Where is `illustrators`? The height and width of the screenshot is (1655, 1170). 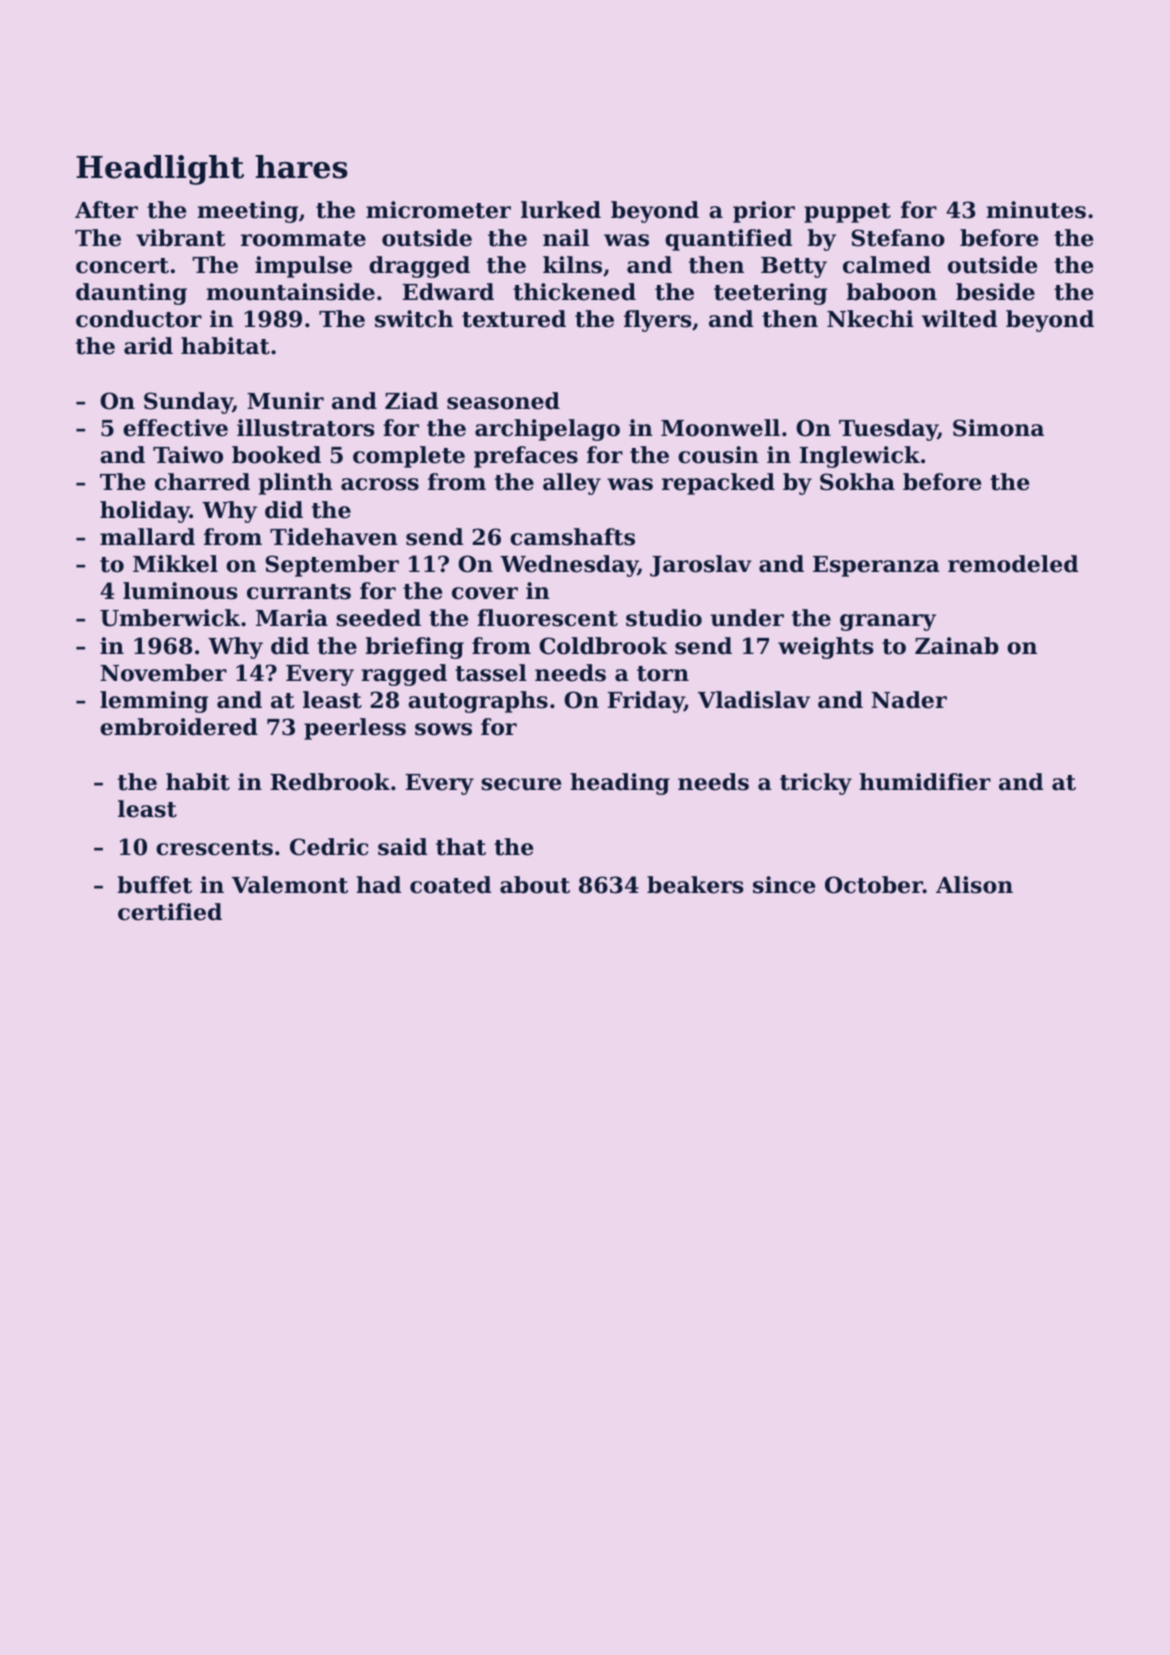 illustrators is located at coordinates (306, 428).
